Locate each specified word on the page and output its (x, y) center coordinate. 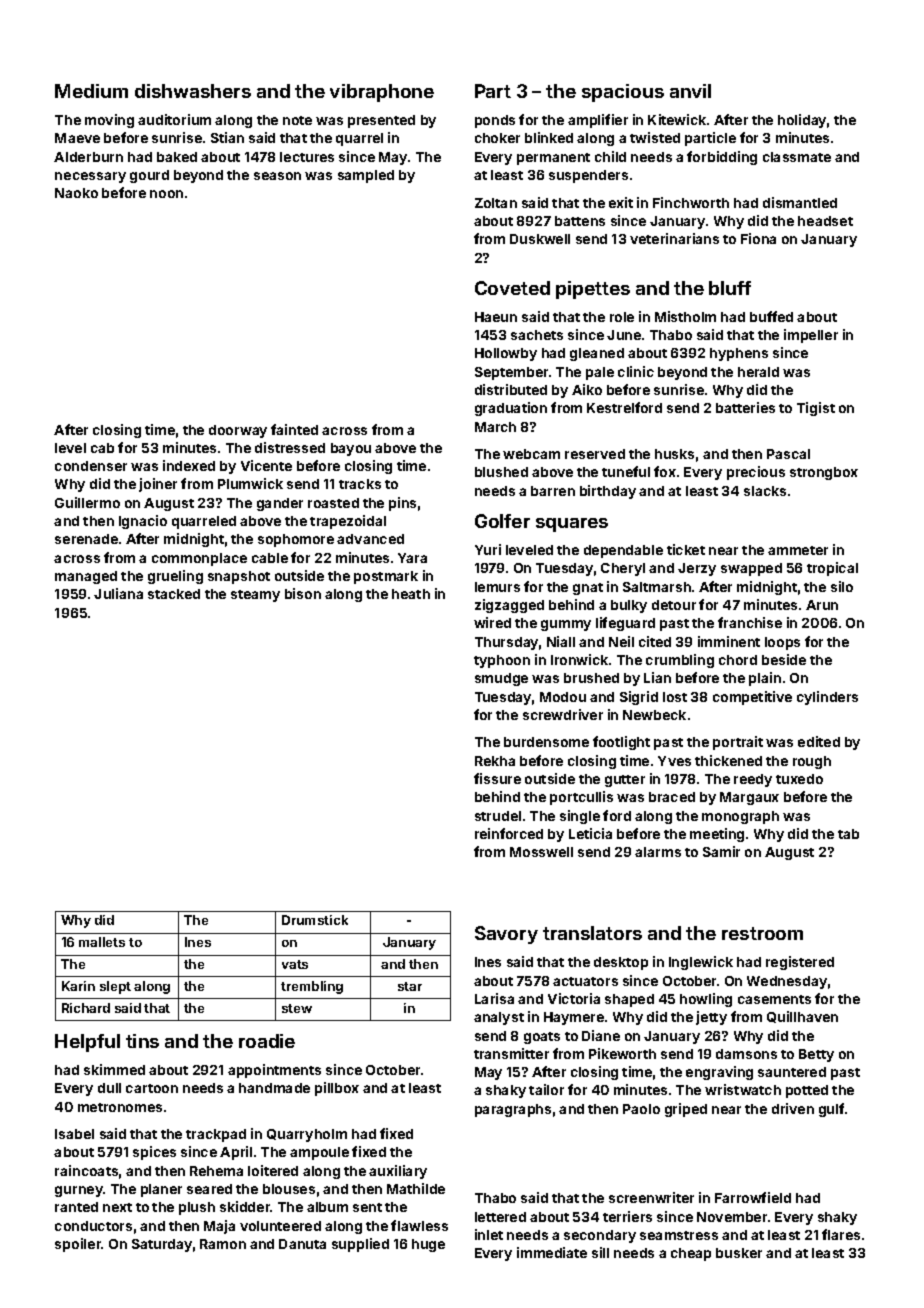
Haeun (496, 317)
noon (166, 194)
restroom (762, 933)
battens (580, 221)
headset (825, 221)
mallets (102, 942)
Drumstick (315, 920)
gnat (588, 589)
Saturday (162, 1245)
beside (784, 659)
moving (109, 121)
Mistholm (685, 316)
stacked (174, 594)
